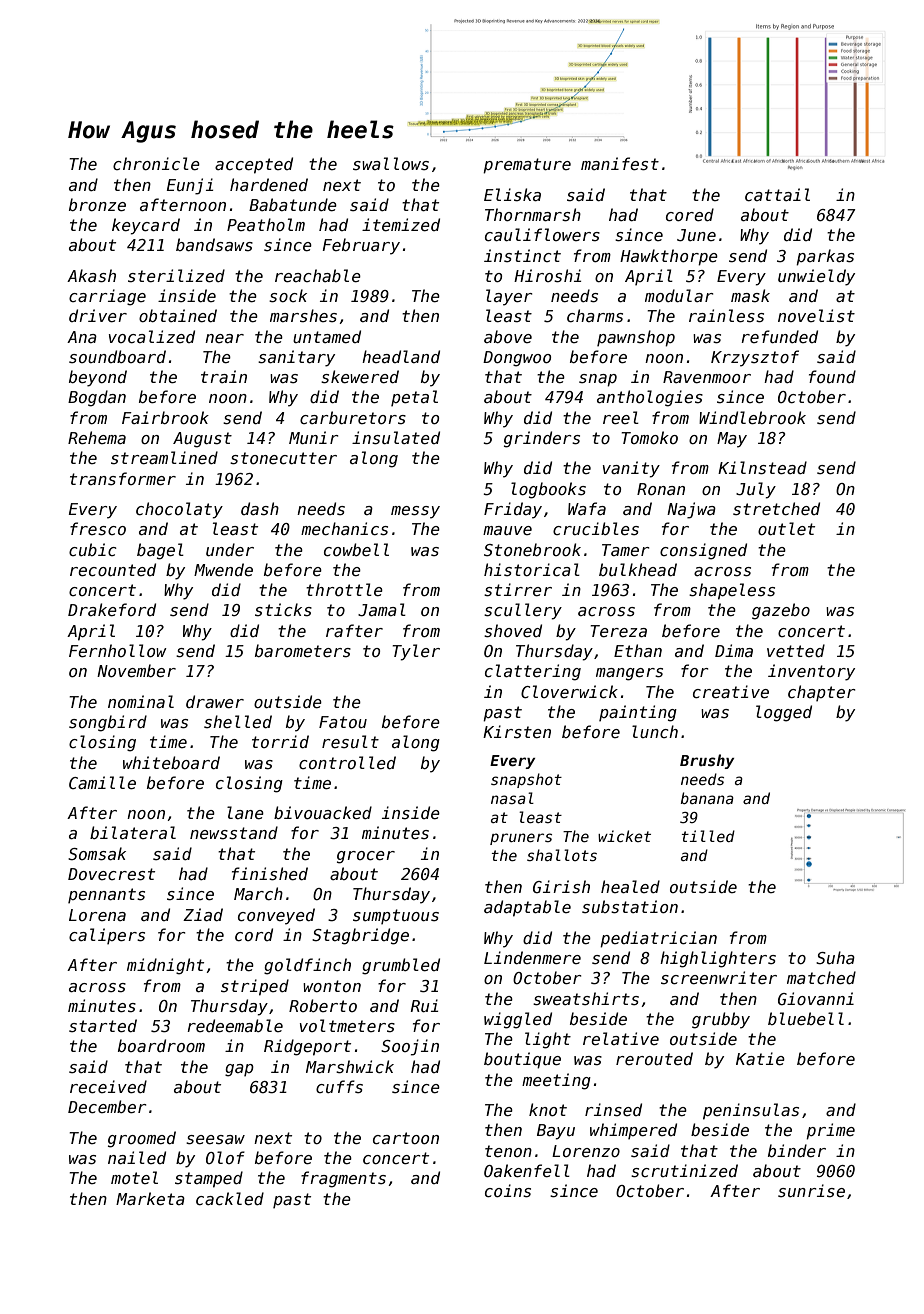 Image resolution: width=924 pixels, height=1314 pixels. I want to click on Mwende, so click(223, 569).
